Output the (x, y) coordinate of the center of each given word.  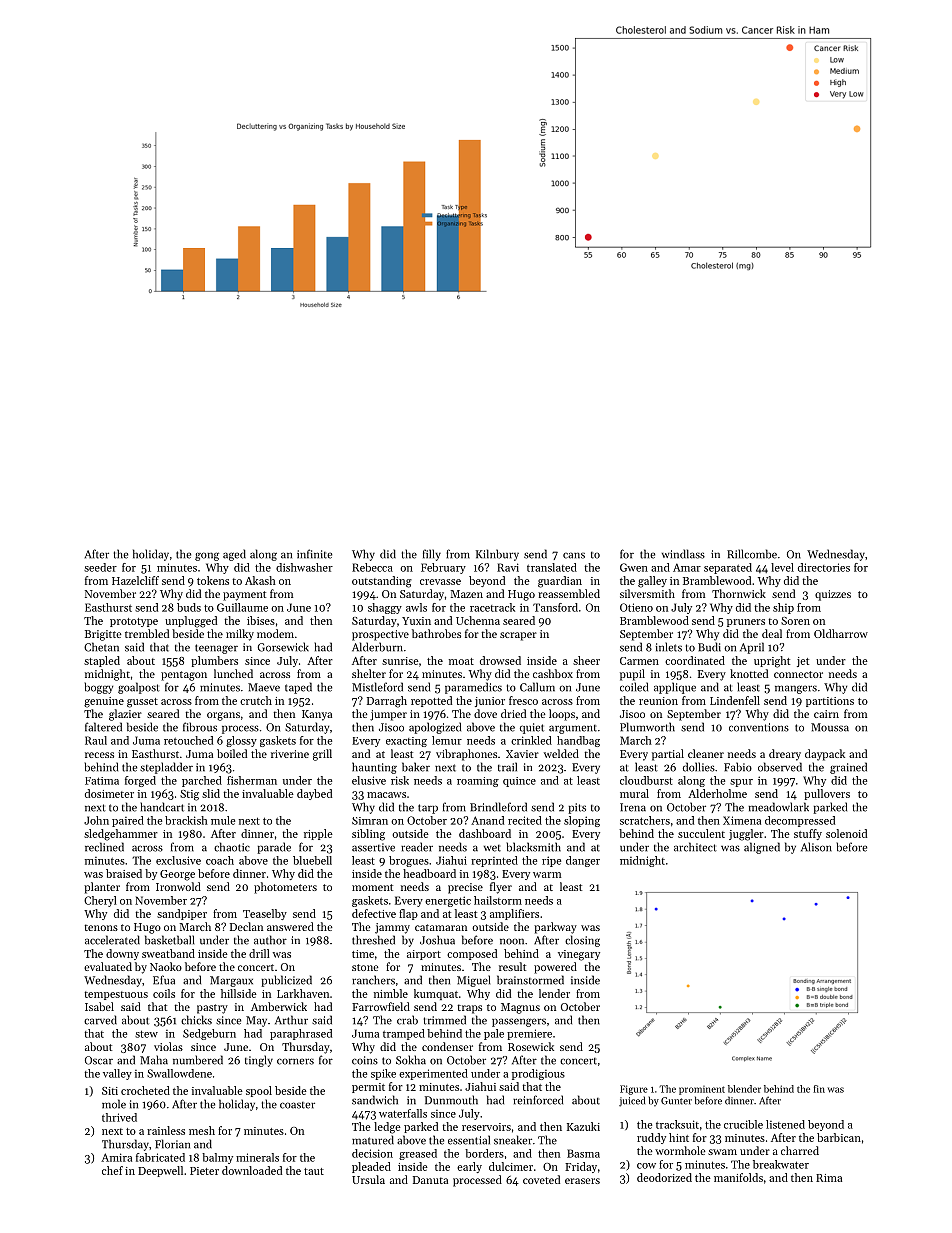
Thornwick (739, 593)
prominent (702, 1090)
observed (780, 767)
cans (574, 555)
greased (418, 1154)
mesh (202, 1130)
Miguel (474, 981)
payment (244, 596)
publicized (286, 981)
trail (507, 767)
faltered (103, 727)
